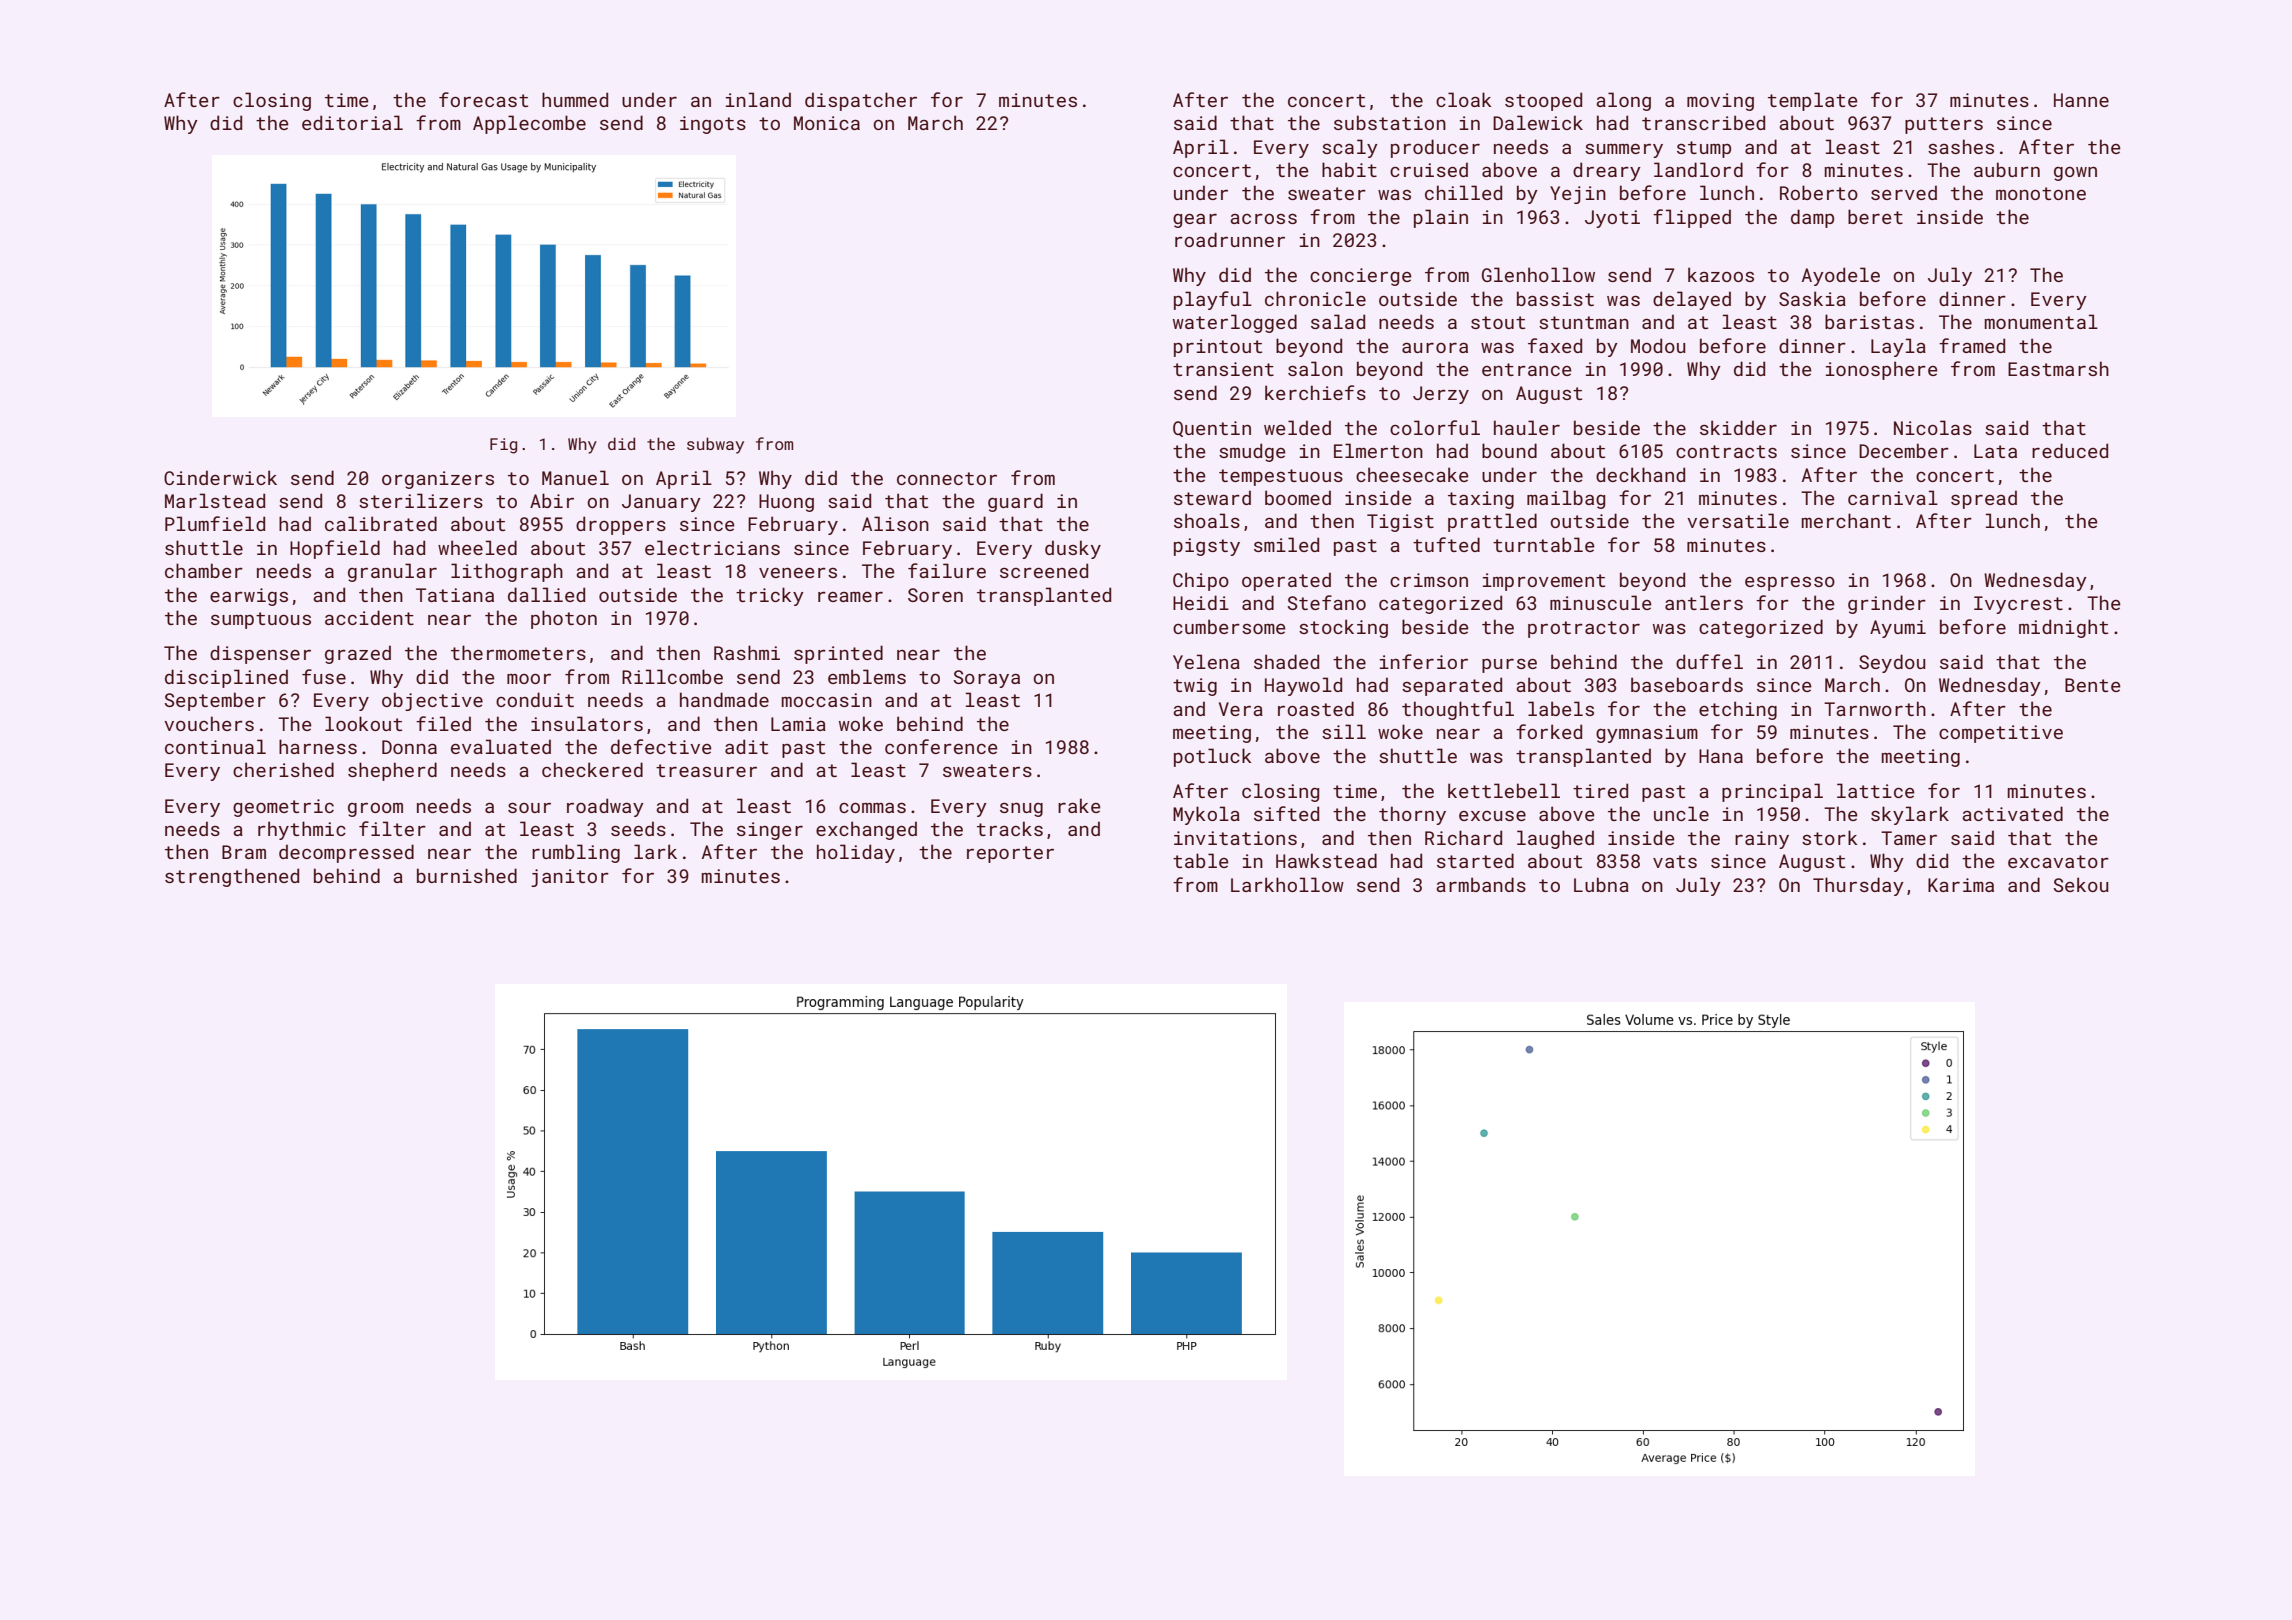 The height and width of the screenshot is (1620, 2292). Describe the element at coordinates (1464, 99) in the screenshot. I see `cloak` at that location.
